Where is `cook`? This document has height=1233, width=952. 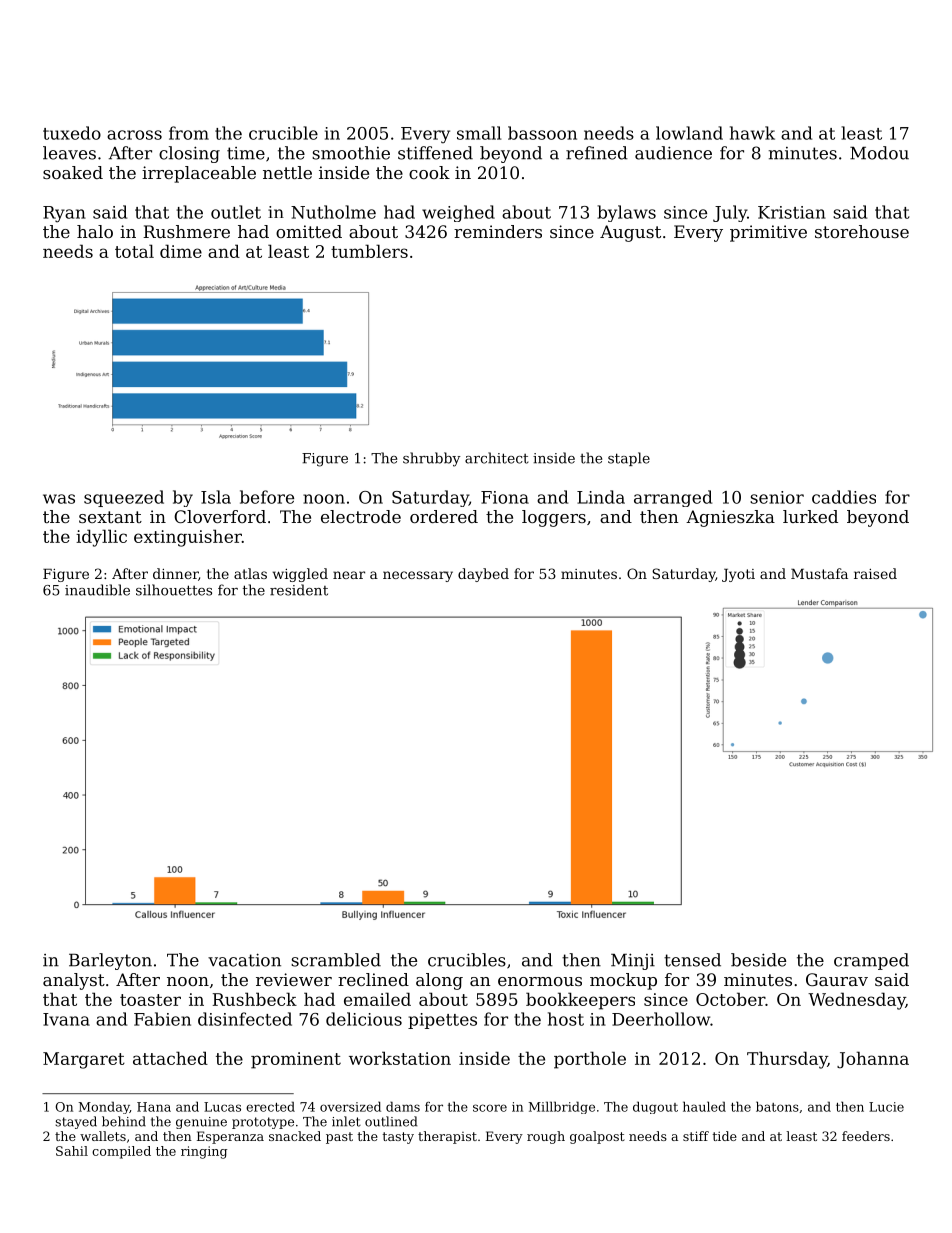 cook is located at coordinates (429, 172).
